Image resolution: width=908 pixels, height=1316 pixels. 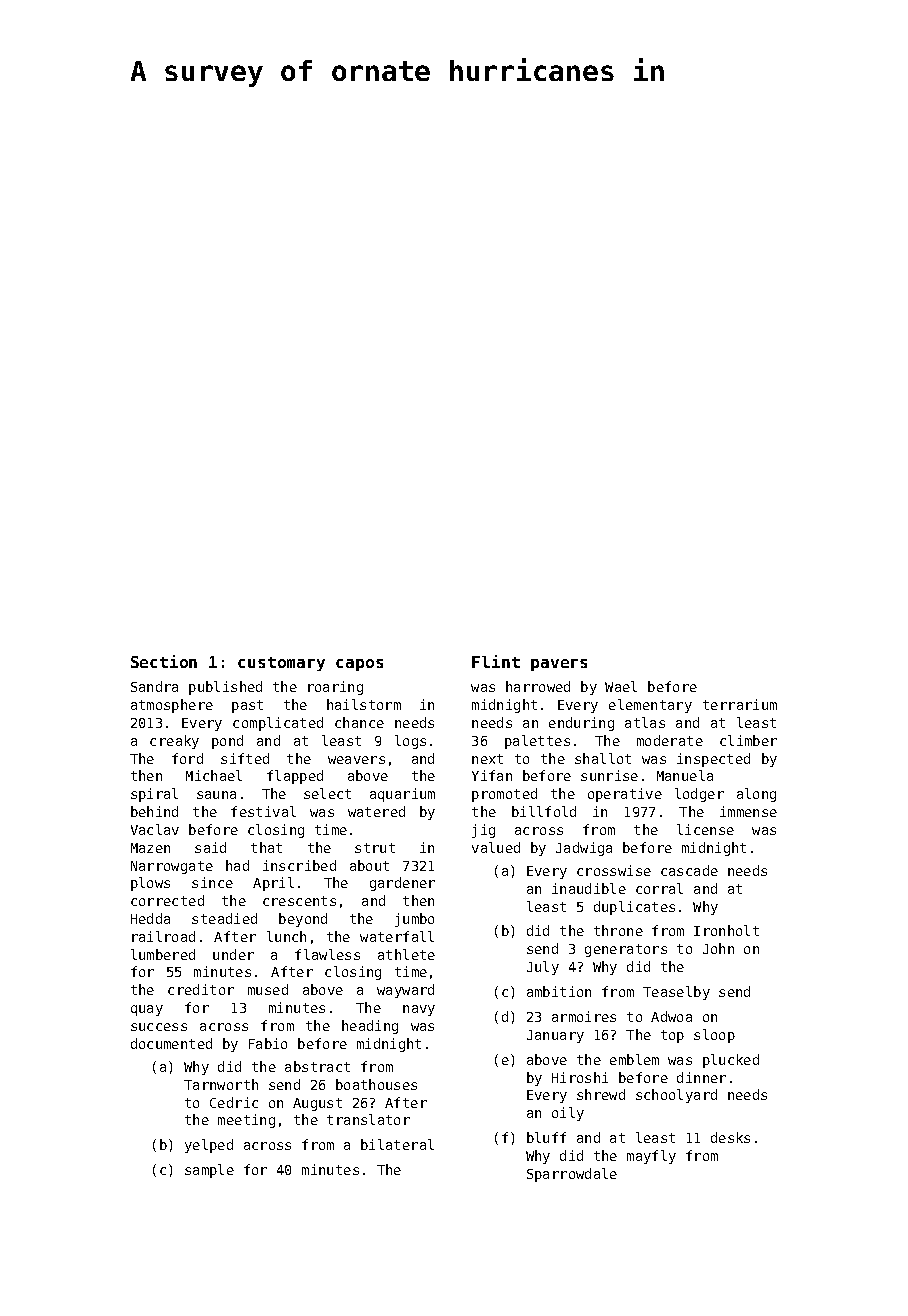 I want to click on Section, so click(x=164, y=661).
